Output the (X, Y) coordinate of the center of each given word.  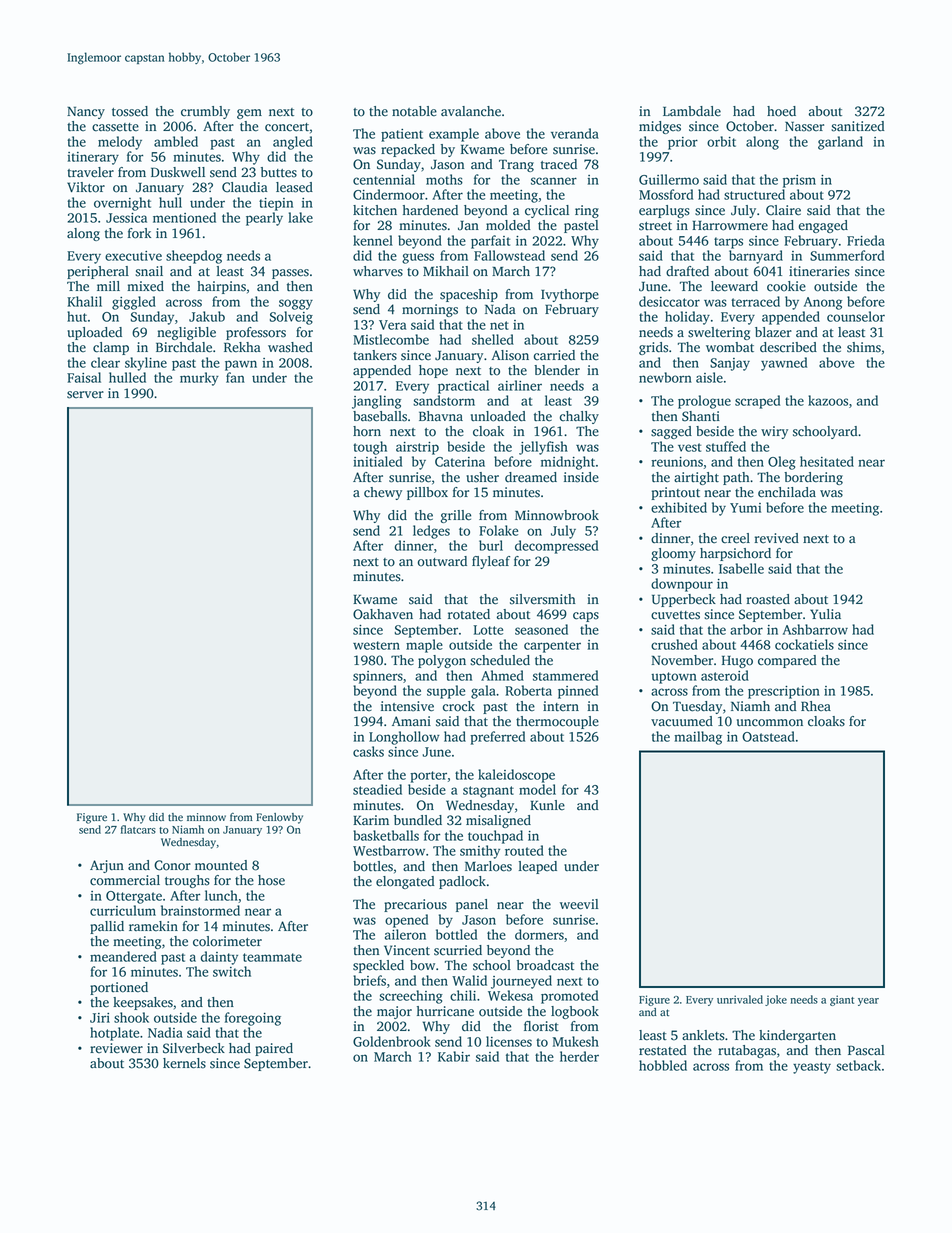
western (376, 645)
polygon (442, 661)
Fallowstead (509, 255)
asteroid (725, 675)
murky (199, 379)
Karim (371, 820)
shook (131, 1017)
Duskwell (178, 172)
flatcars (138, 829)
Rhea (816, 706)
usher (482, 477)
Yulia (825, 614)
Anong (823, 303)
